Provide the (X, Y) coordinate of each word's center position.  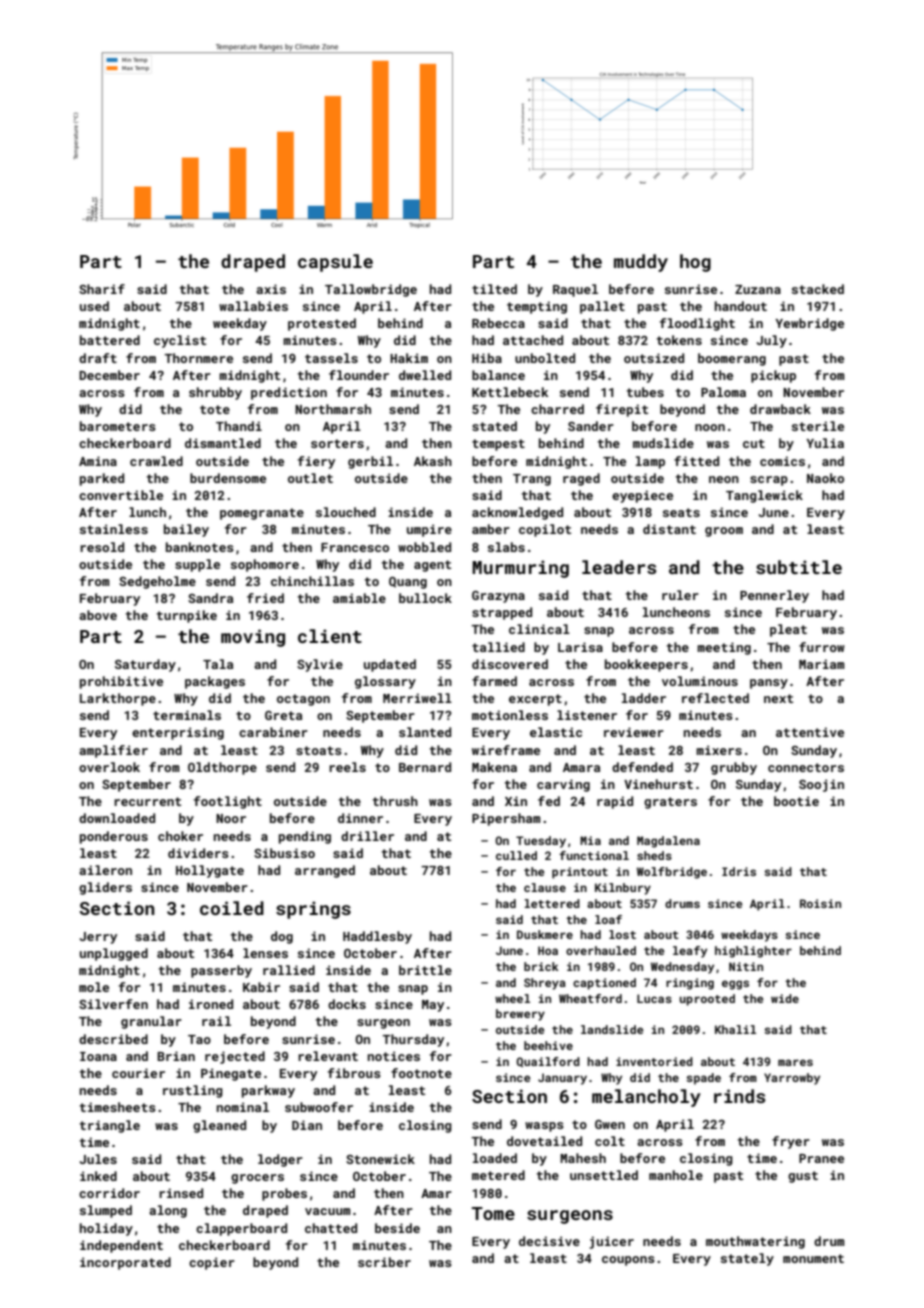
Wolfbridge (672, 873)
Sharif (102, 289)
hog (695, 263)
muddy (641, 263)
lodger (280, 1160)
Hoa (548, 950)
